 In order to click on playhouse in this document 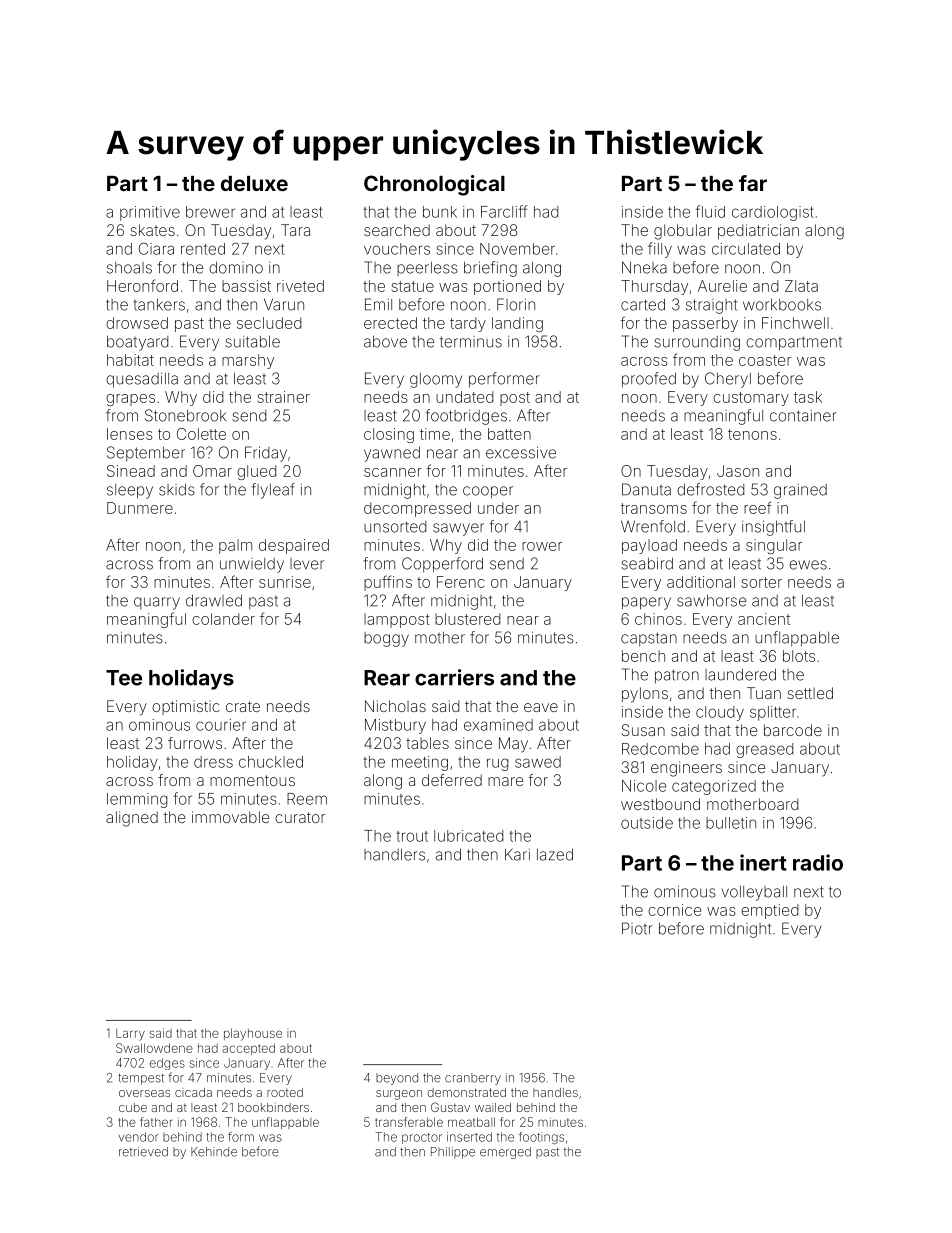, I will do `click(253, 1034)`.
